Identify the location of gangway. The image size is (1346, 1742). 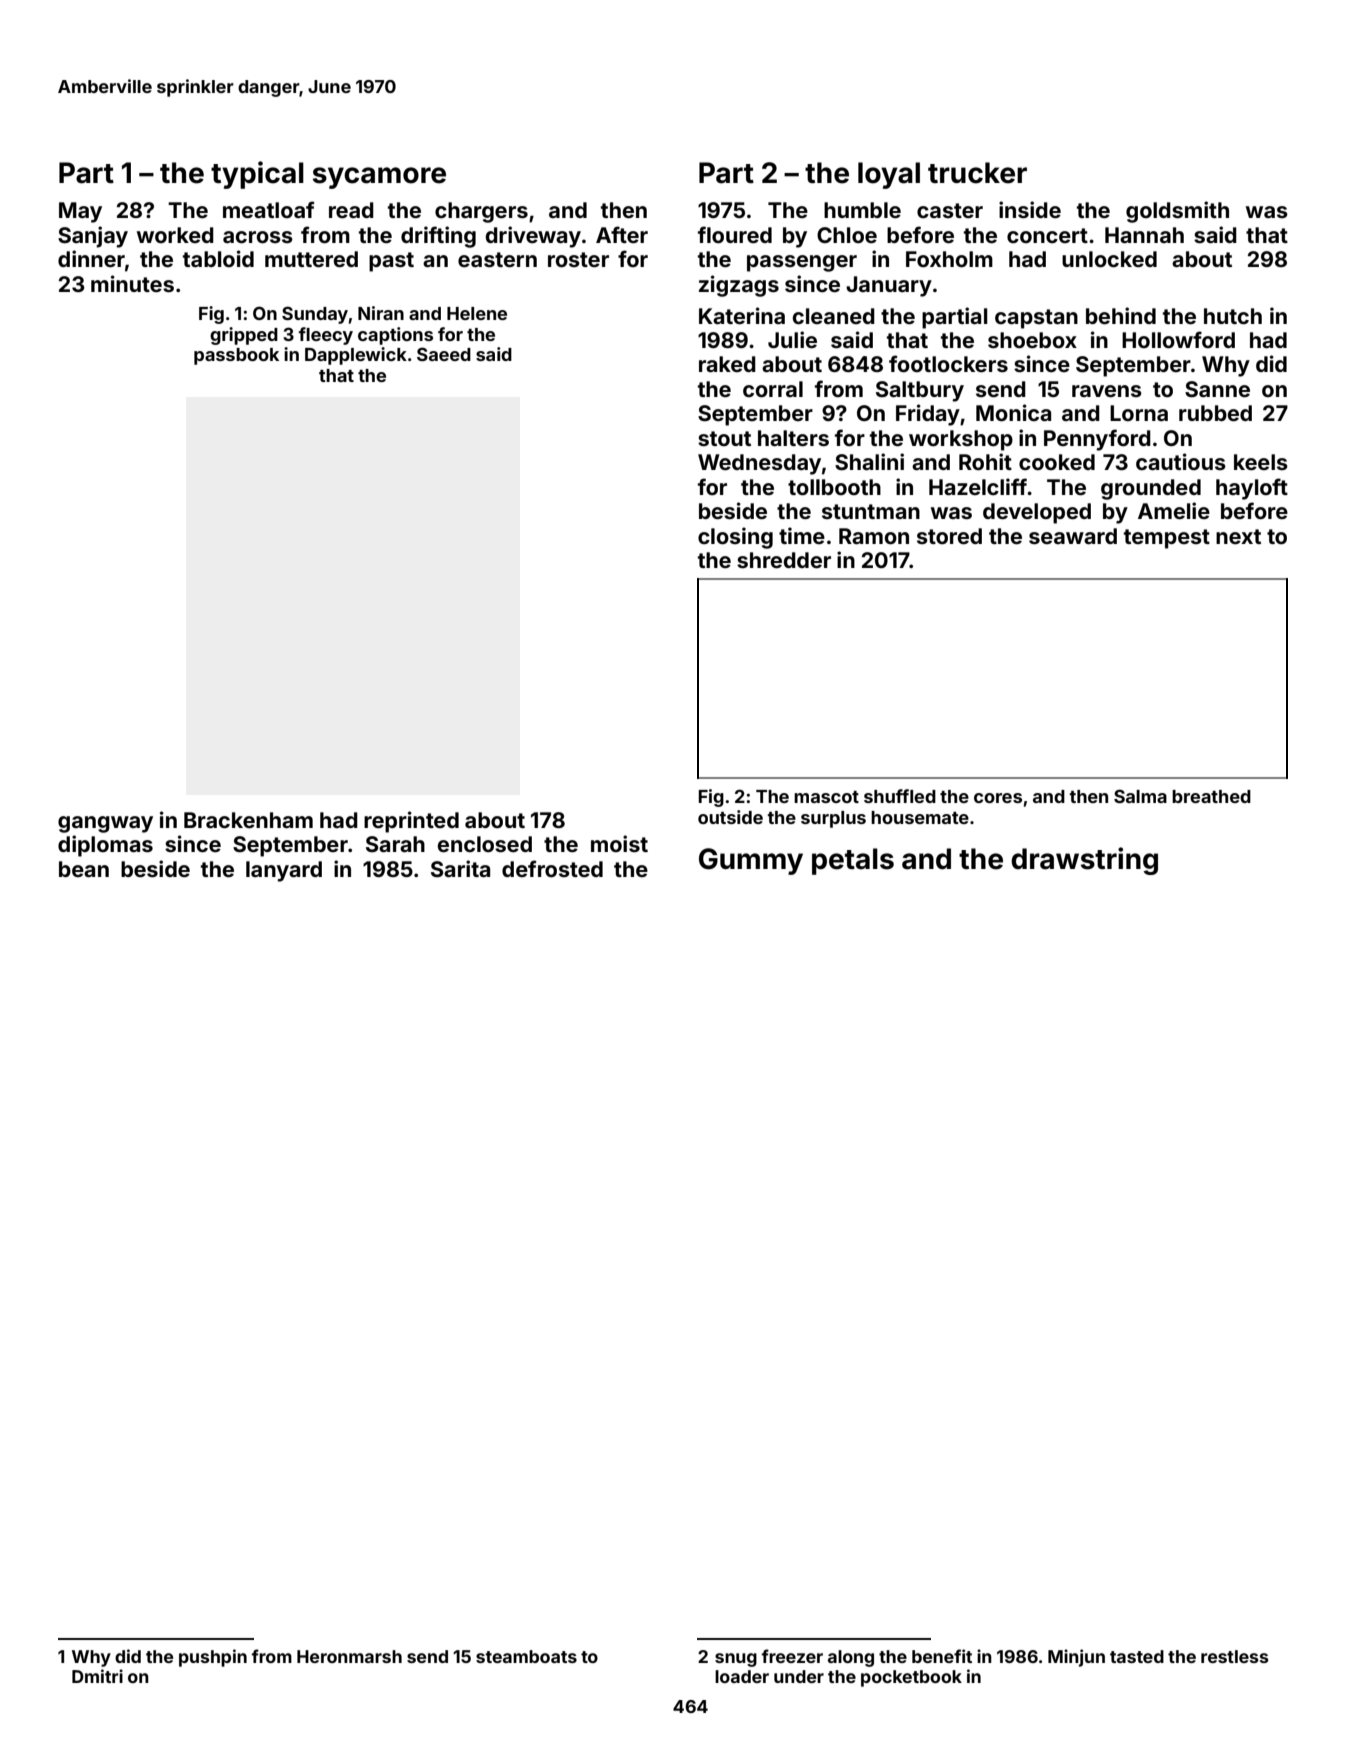
(105, 824).
